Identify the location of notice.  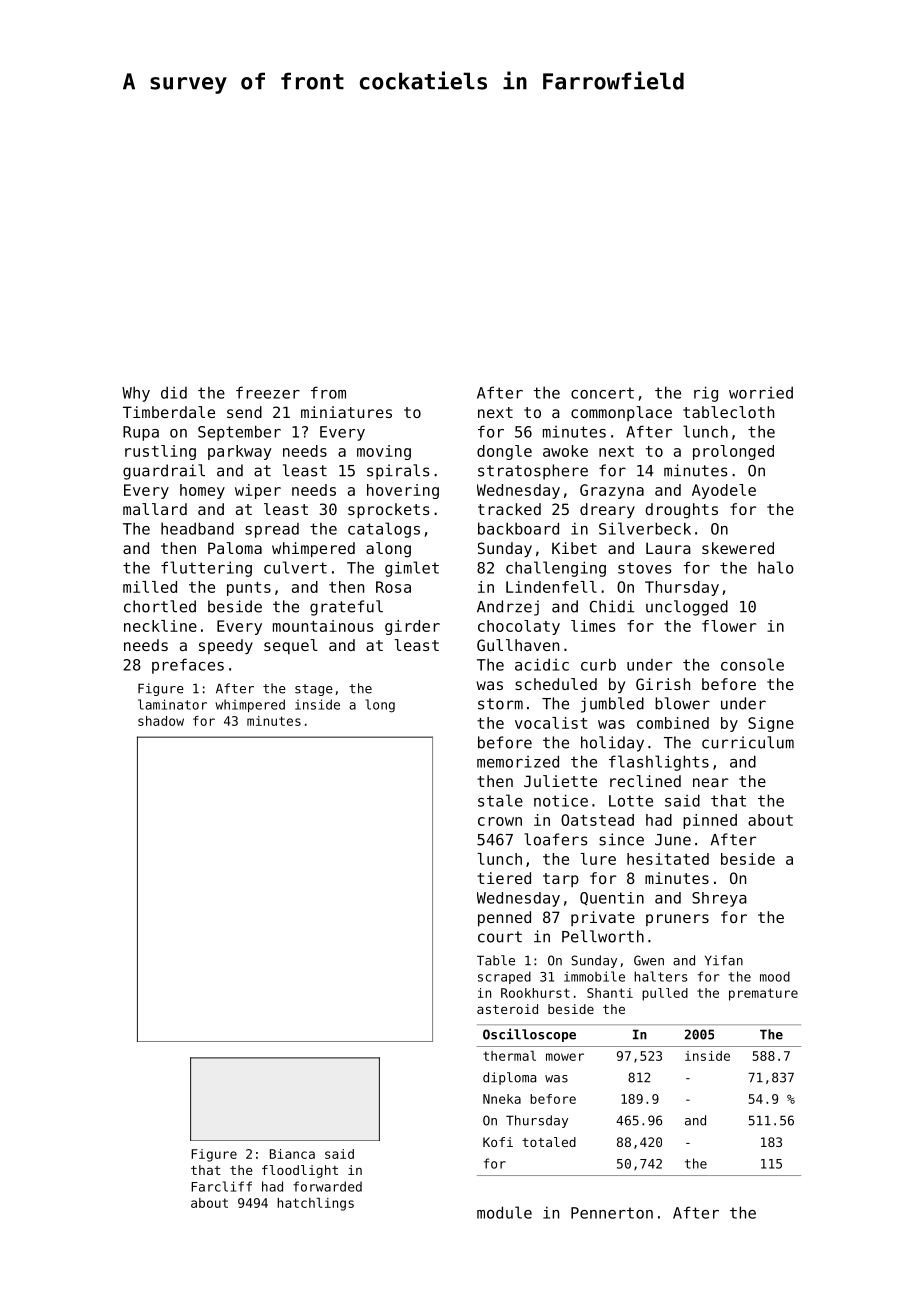
(561, 800).
